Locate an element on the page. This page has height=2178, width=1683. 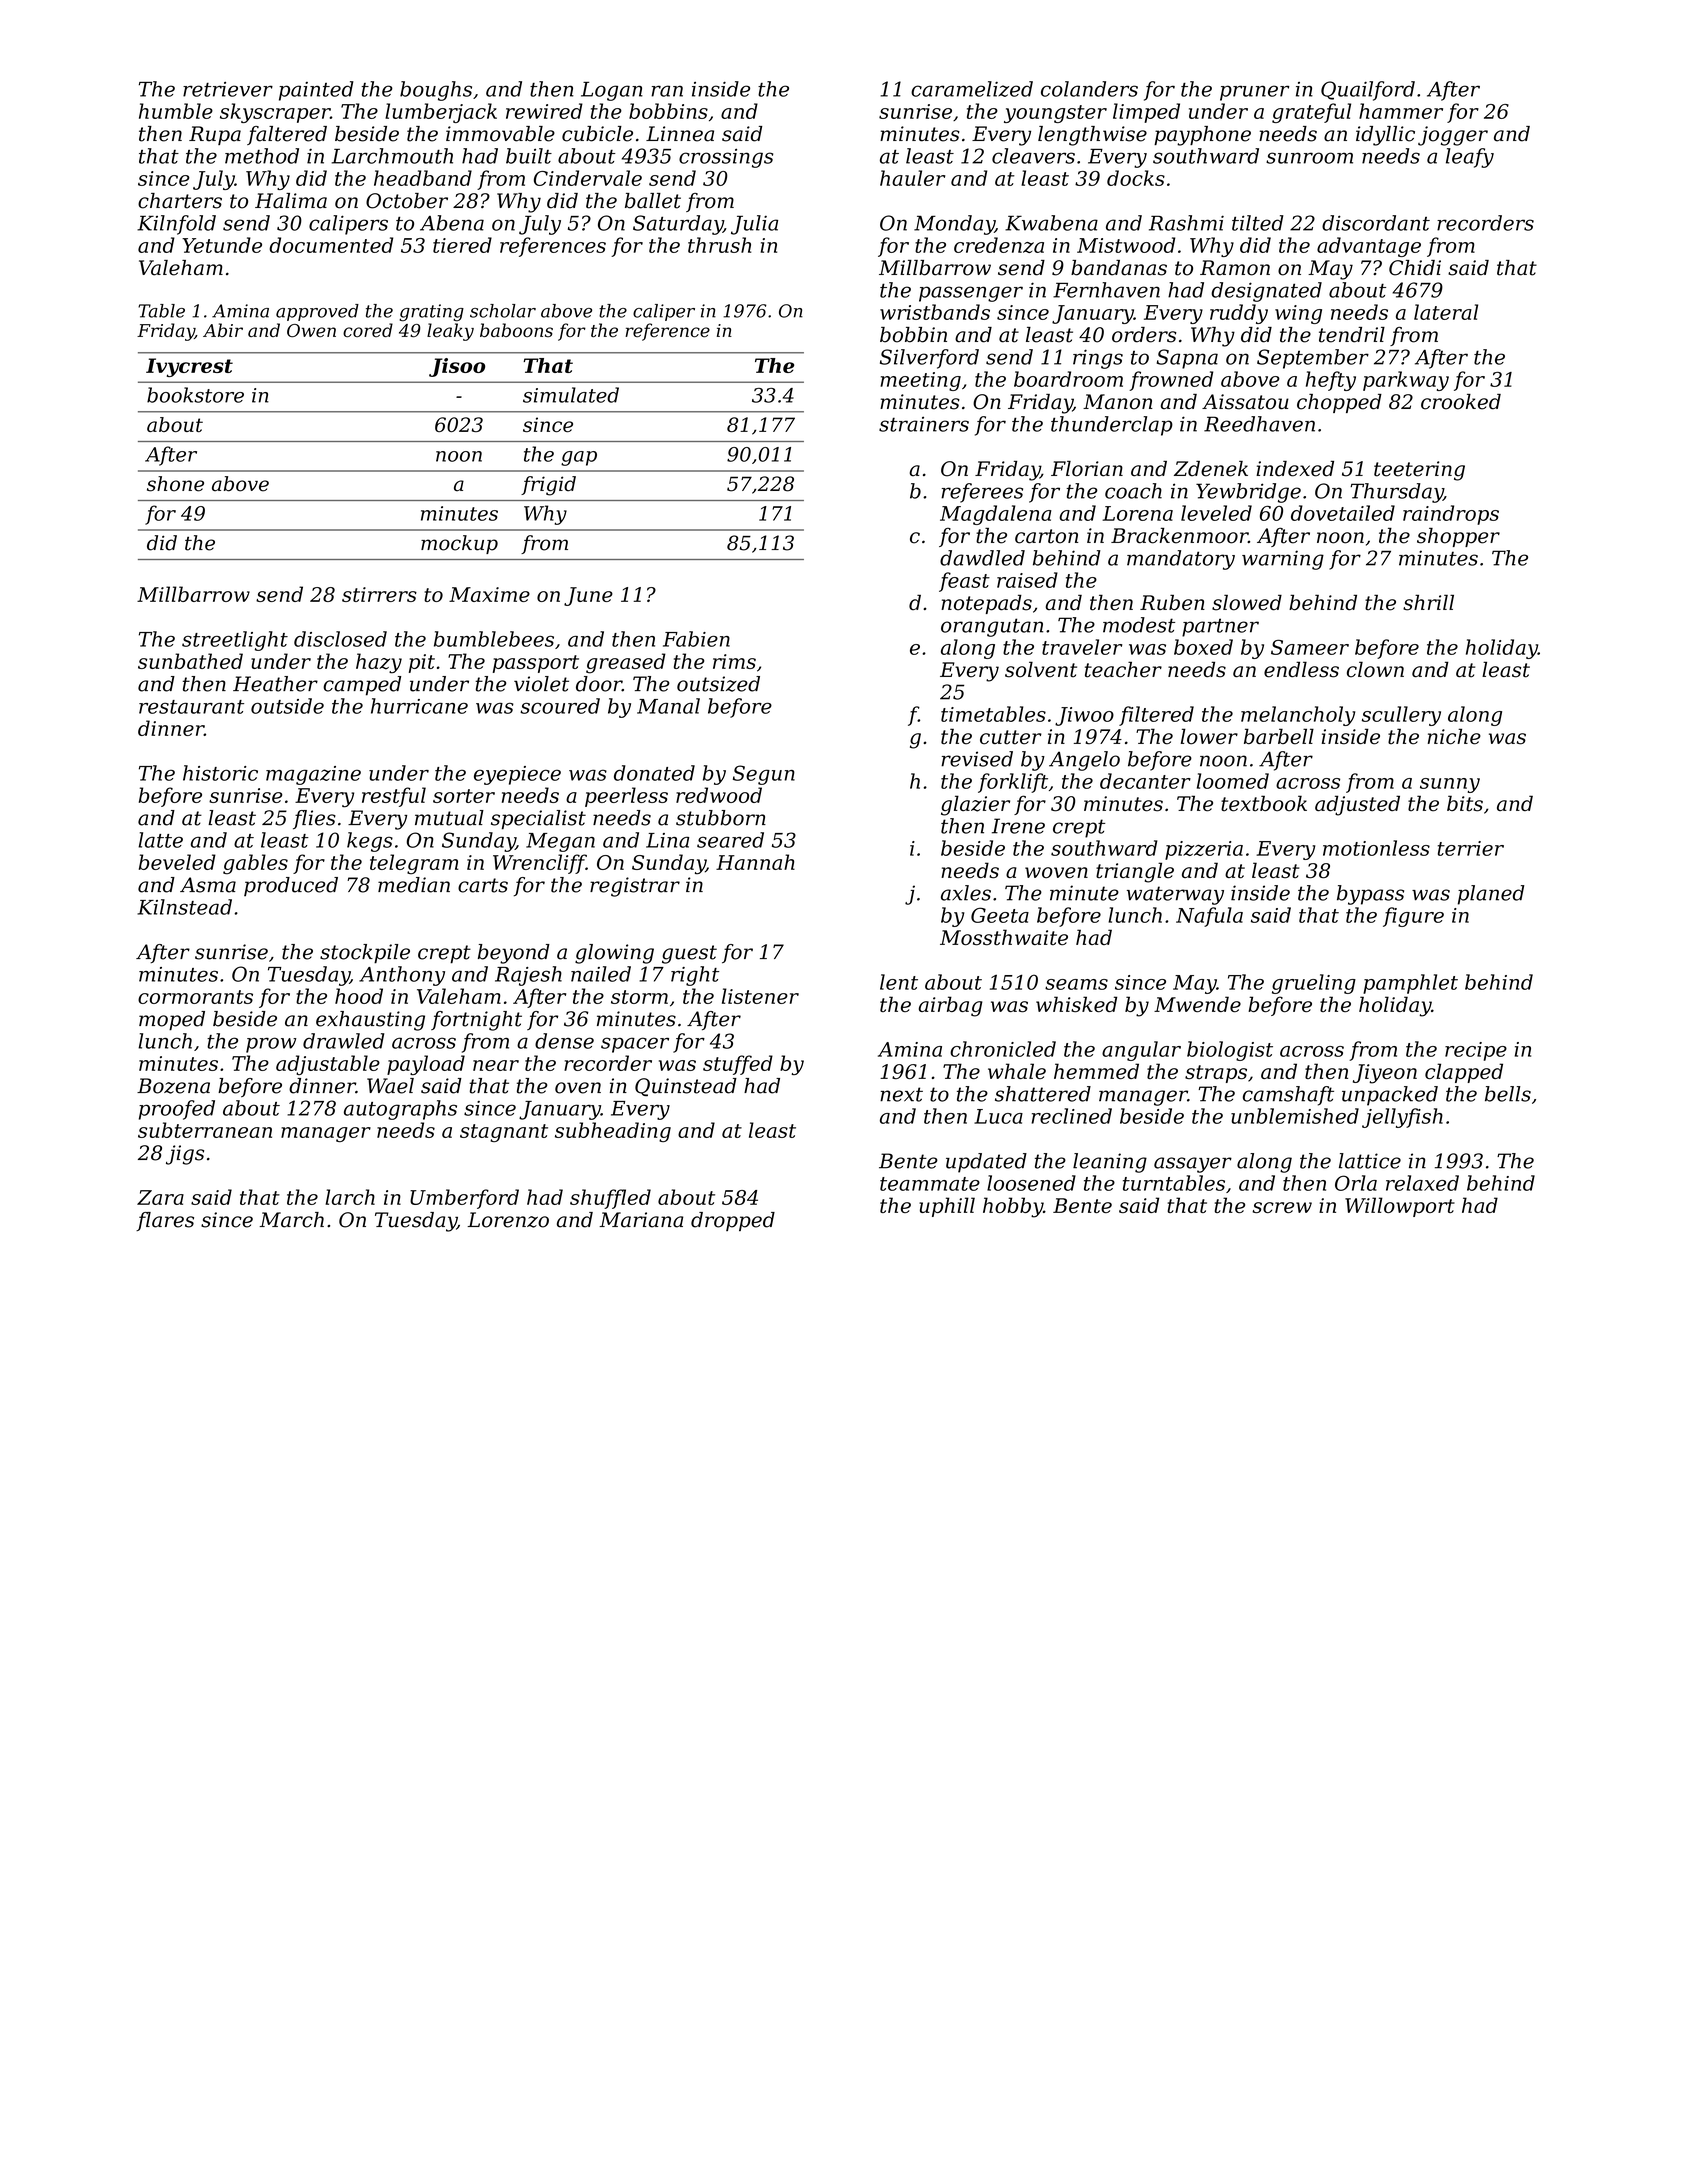
Chidi is located at coordinates (1415, 268).
